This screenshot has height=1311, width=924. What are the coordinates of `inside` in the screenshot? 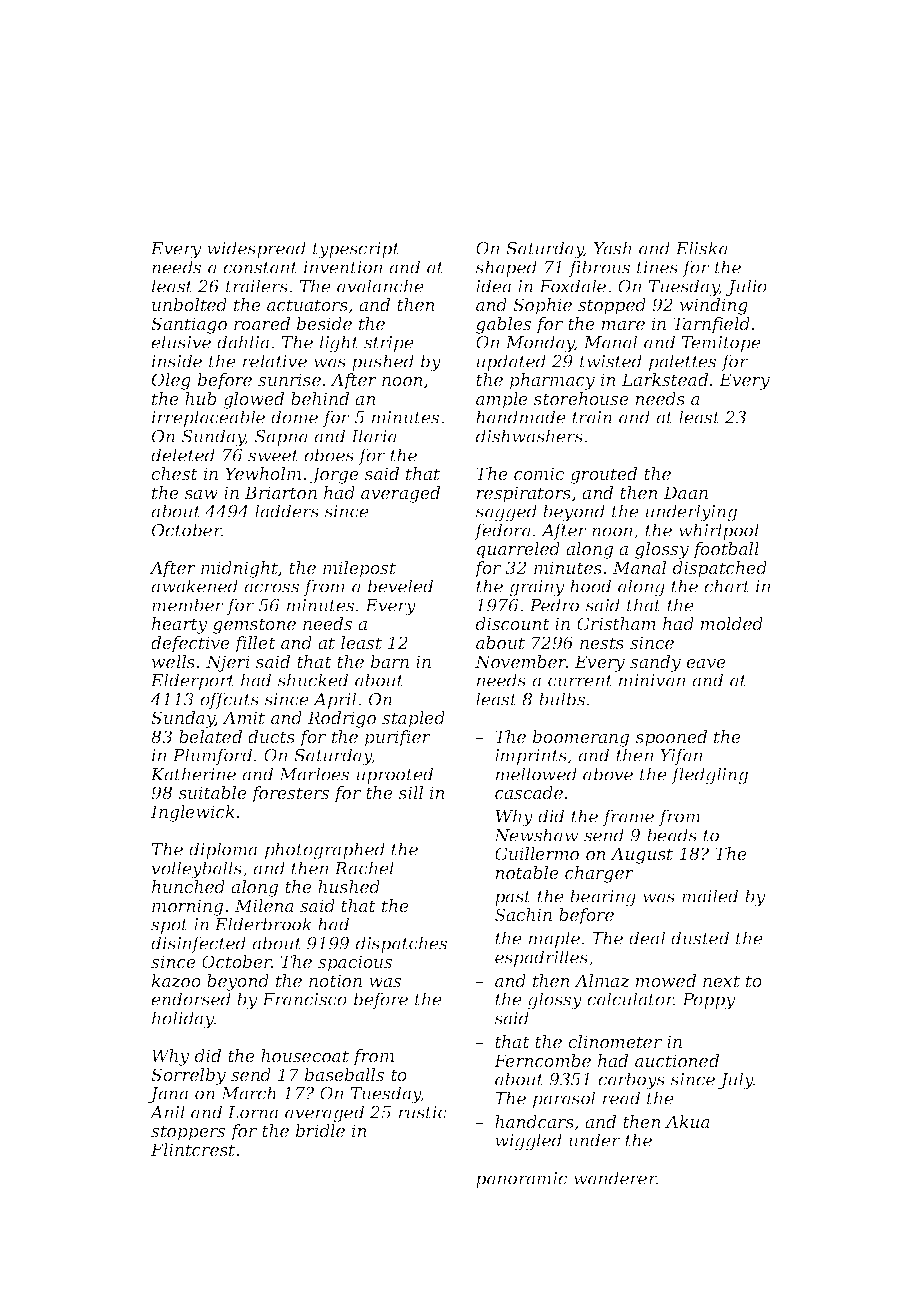 It's located at (177, 361).
